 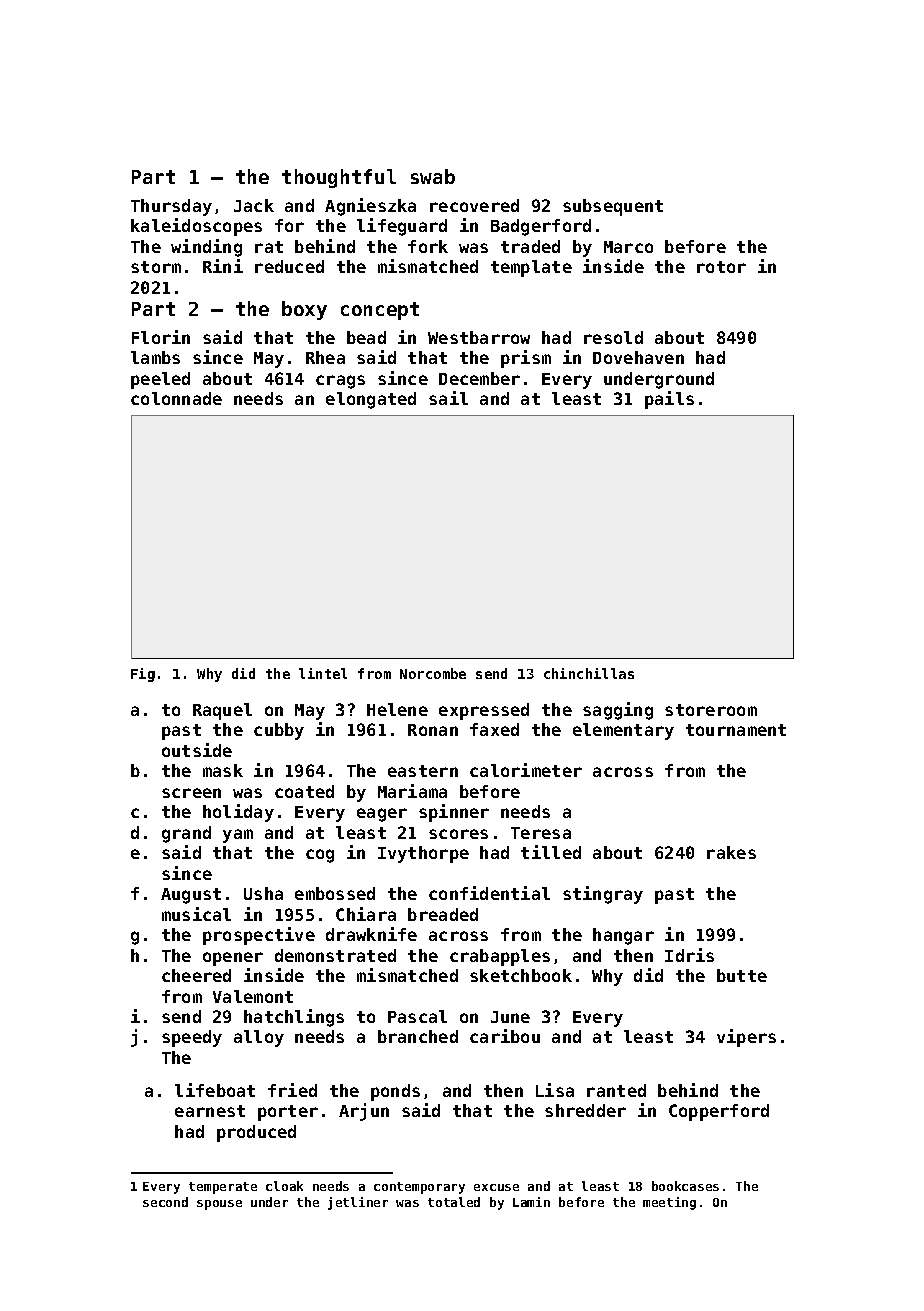 What do you see at coordinates (555, 1090) in the page?
I see `Lisa` at bounding box center [555, 1090].
